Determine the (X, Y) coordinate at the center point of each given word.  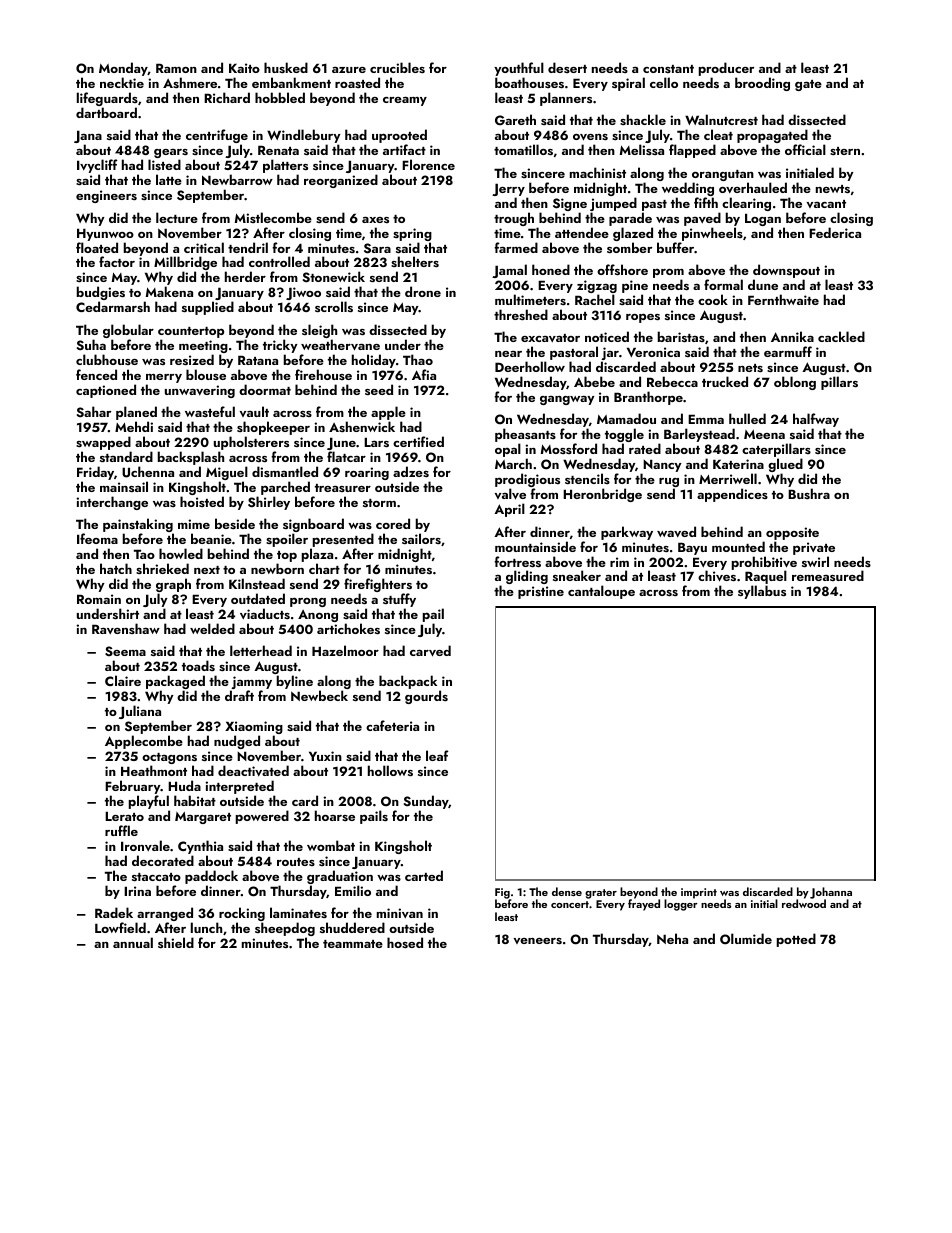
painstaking (138, 525)
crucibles (397, 67)
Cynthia (200, 847)
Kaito (244, 68)
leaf (437, 755)
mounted (738, 546)
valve (510, 494)
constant (668, 69)
